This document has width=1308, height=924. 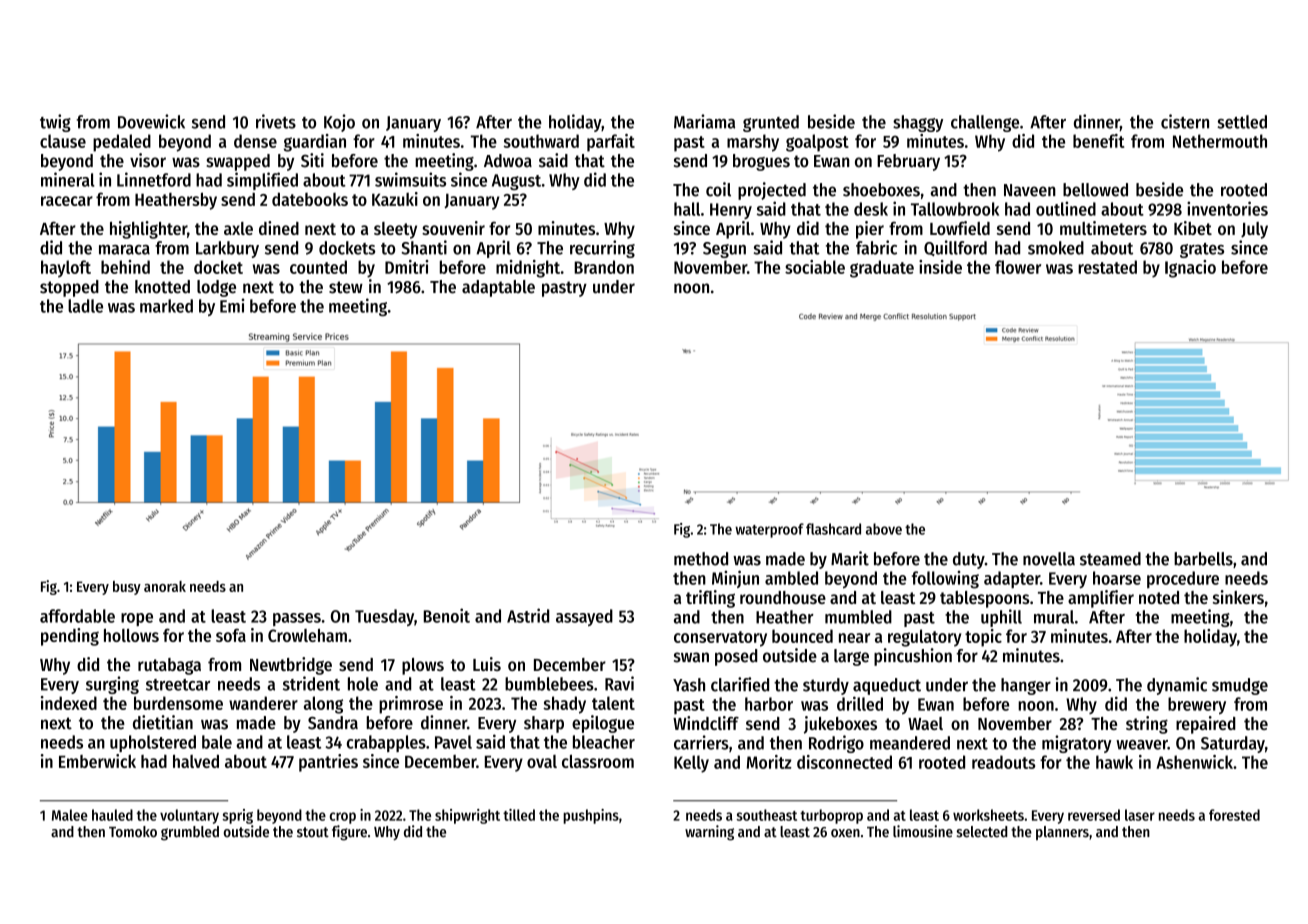 What do you see at coordinates (1185, 121) in the document?
I see `cistern` at bounding box center [1185, 121].
